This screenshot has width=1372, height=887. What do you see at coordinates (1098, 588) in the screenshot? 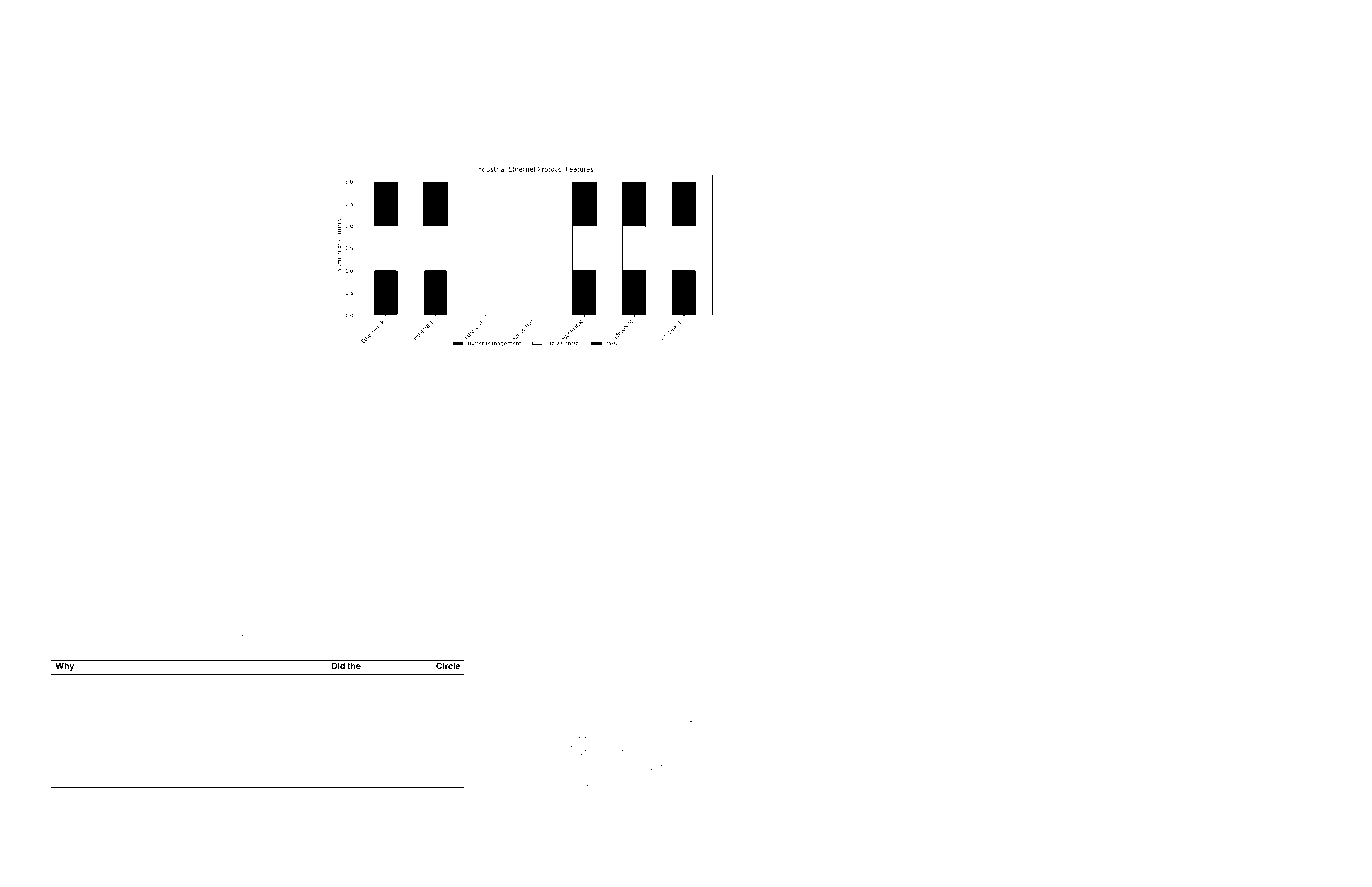
I see `fashioned` at bounding box center [1098, 588].
